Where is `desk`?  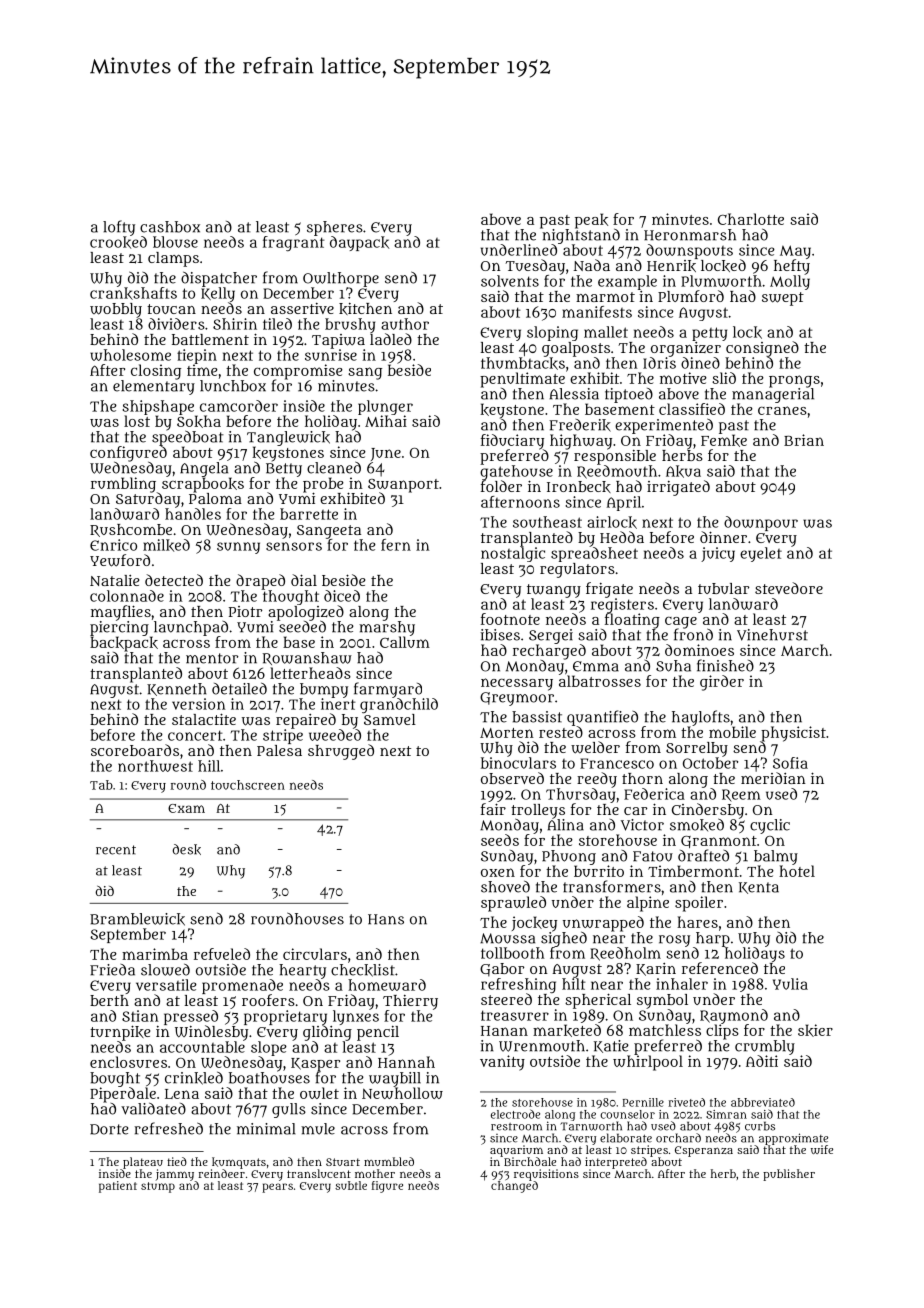 desk is located at coordinates (186, 849).
